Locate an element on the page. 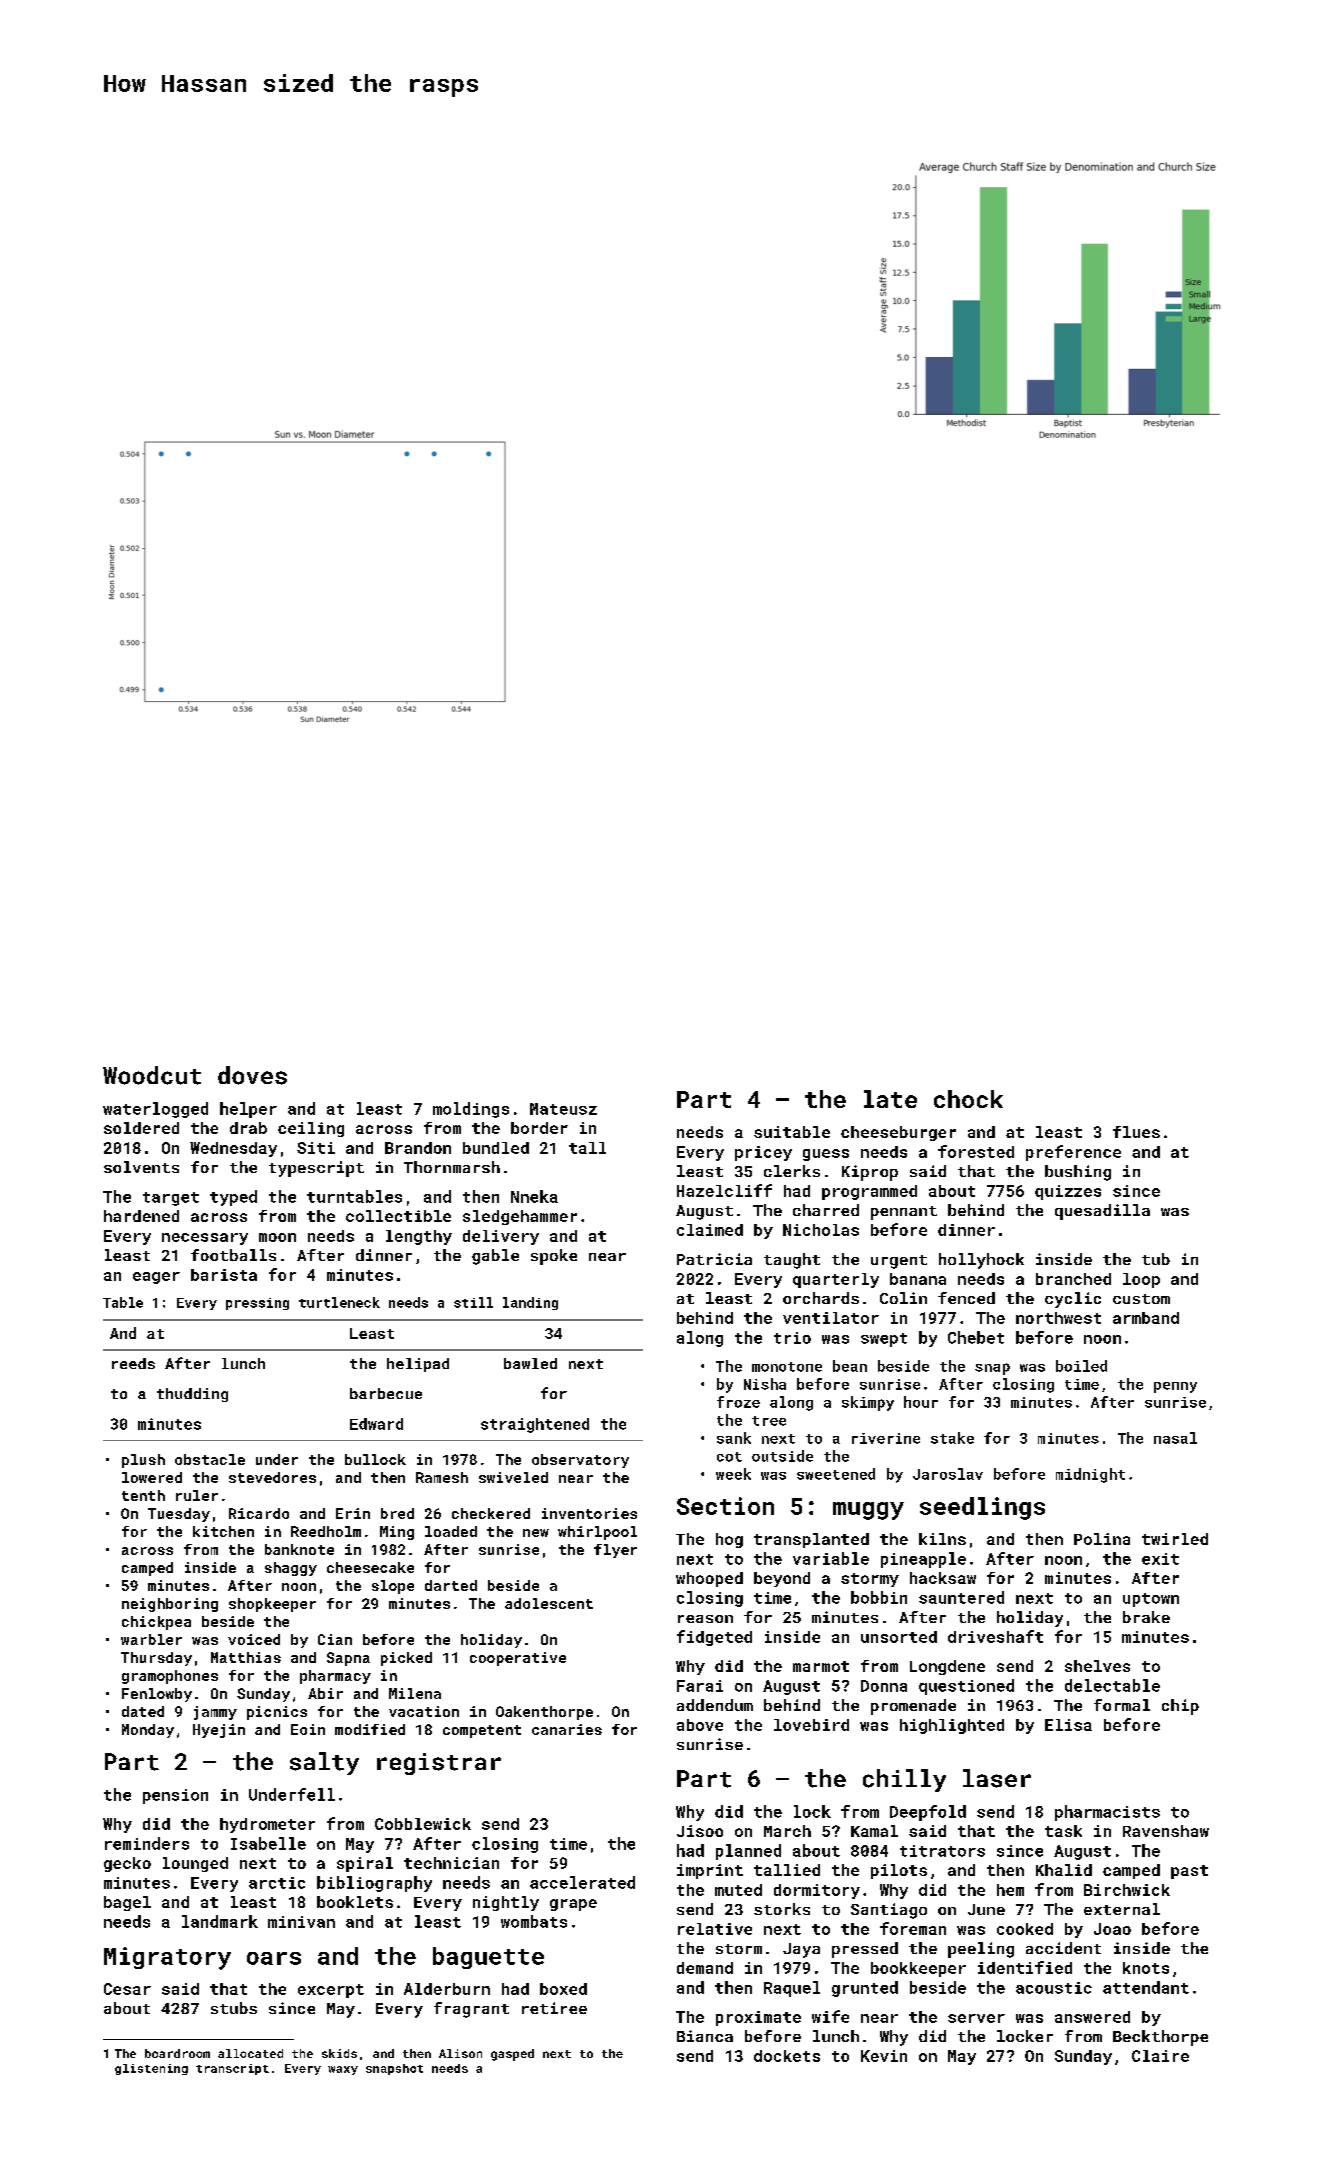 This document has width=1319, height=2172. Mateusz is located at coordinates (563, 1109).
